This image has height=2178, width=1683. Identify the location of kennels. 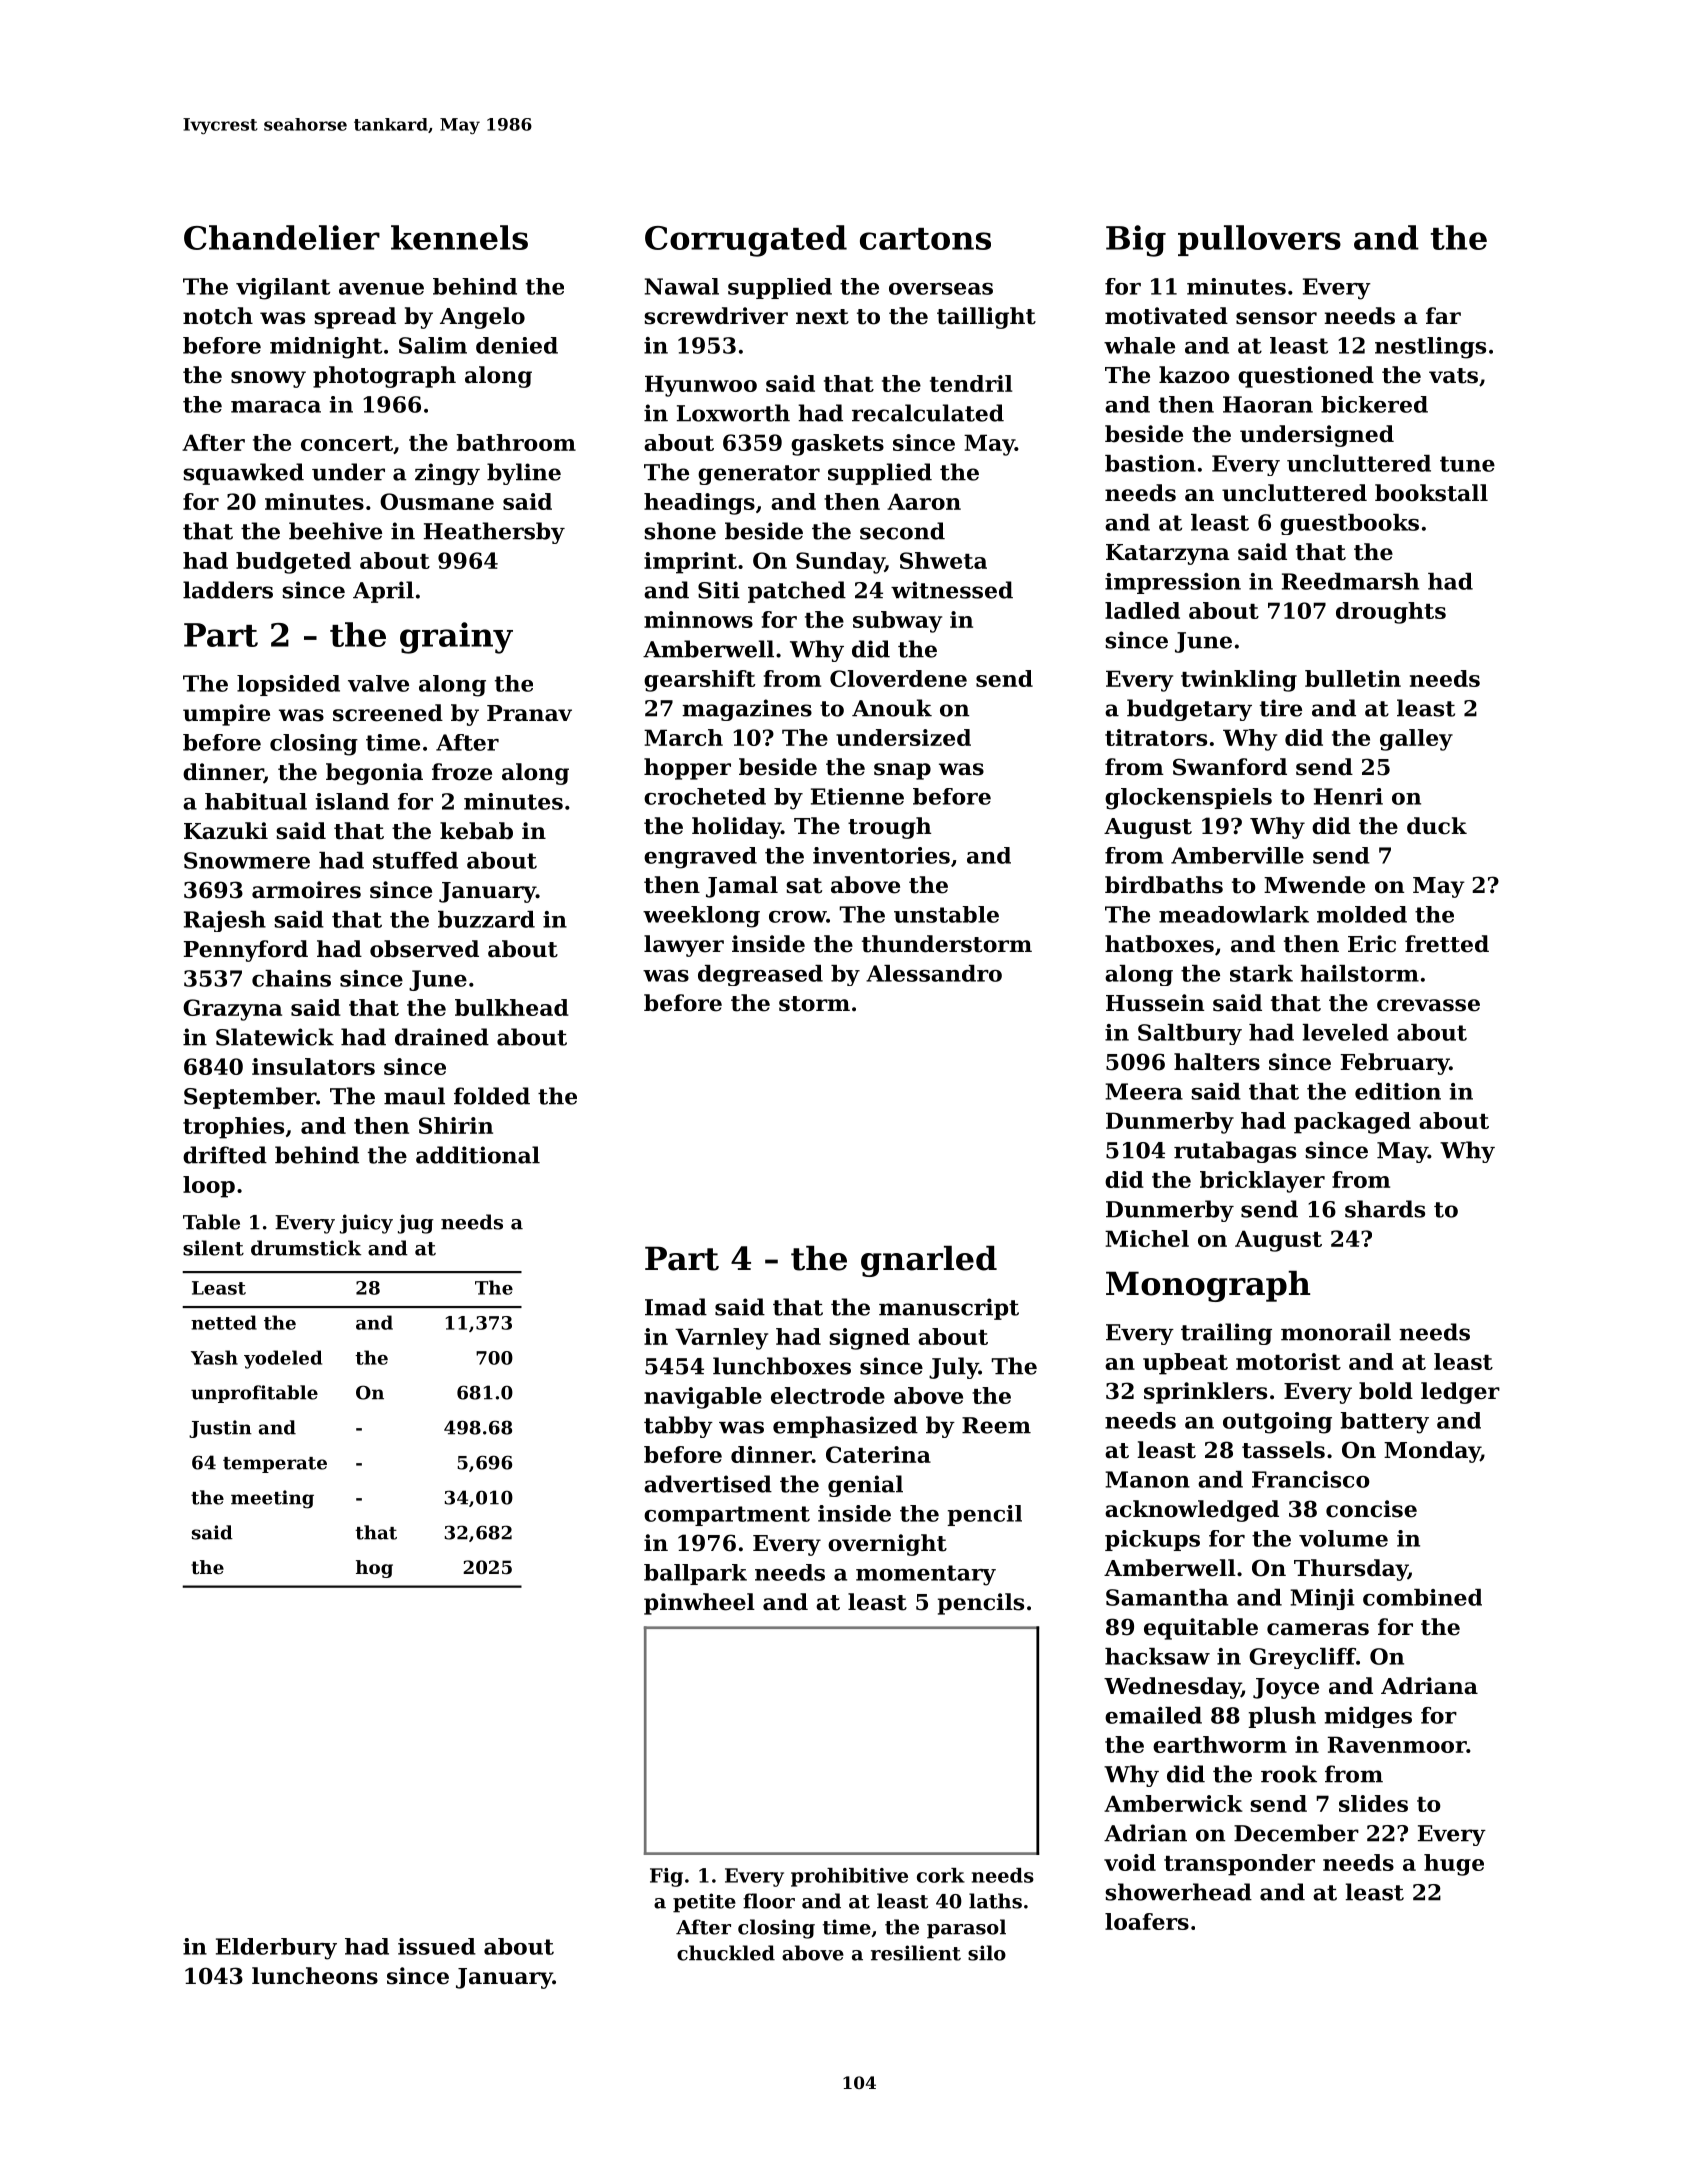
(459, 237).
